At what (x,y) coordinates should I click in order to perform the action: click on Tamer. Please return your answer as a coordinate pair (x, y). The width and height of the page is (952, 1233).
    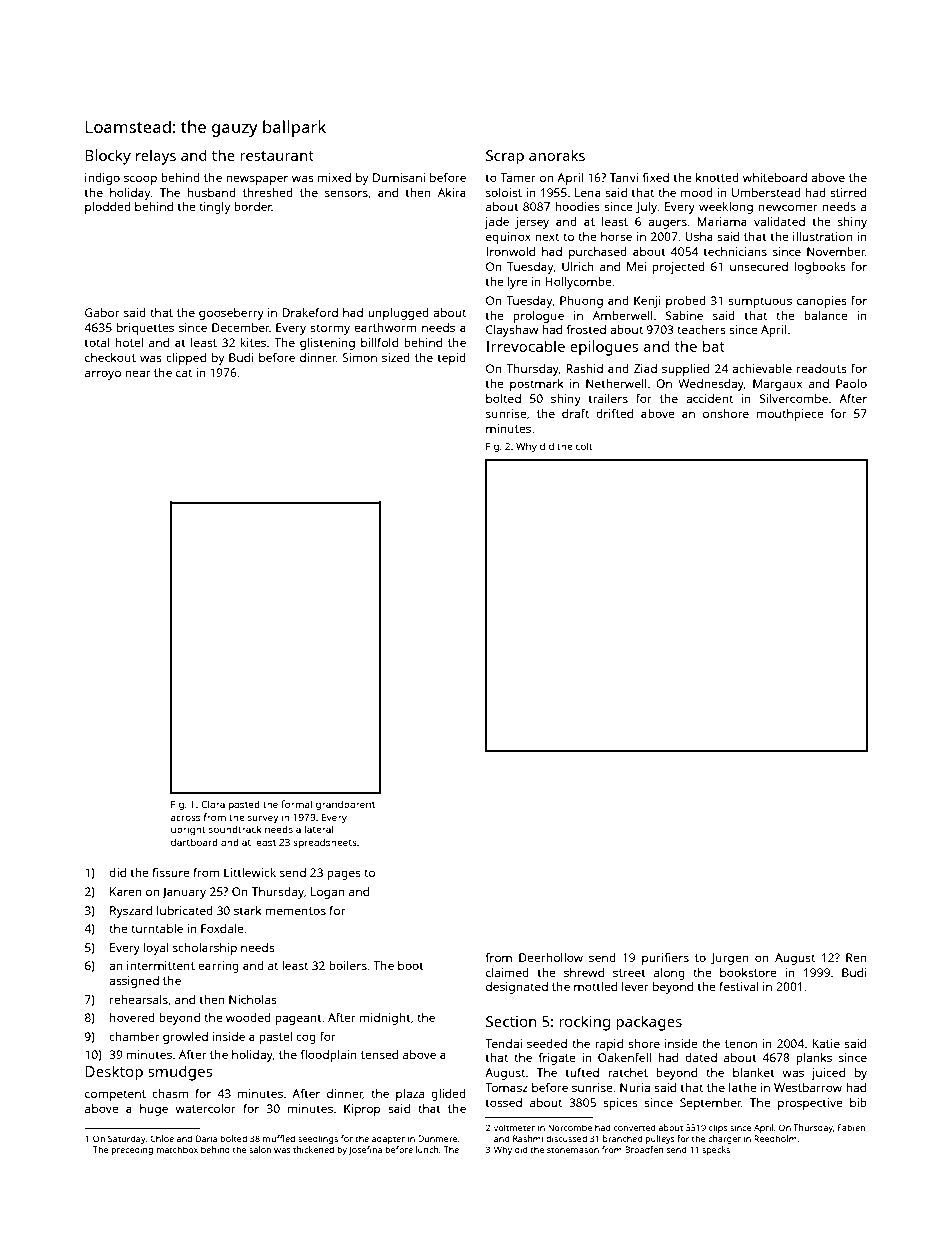
    Looking at the image, I should click on (518, 177).
